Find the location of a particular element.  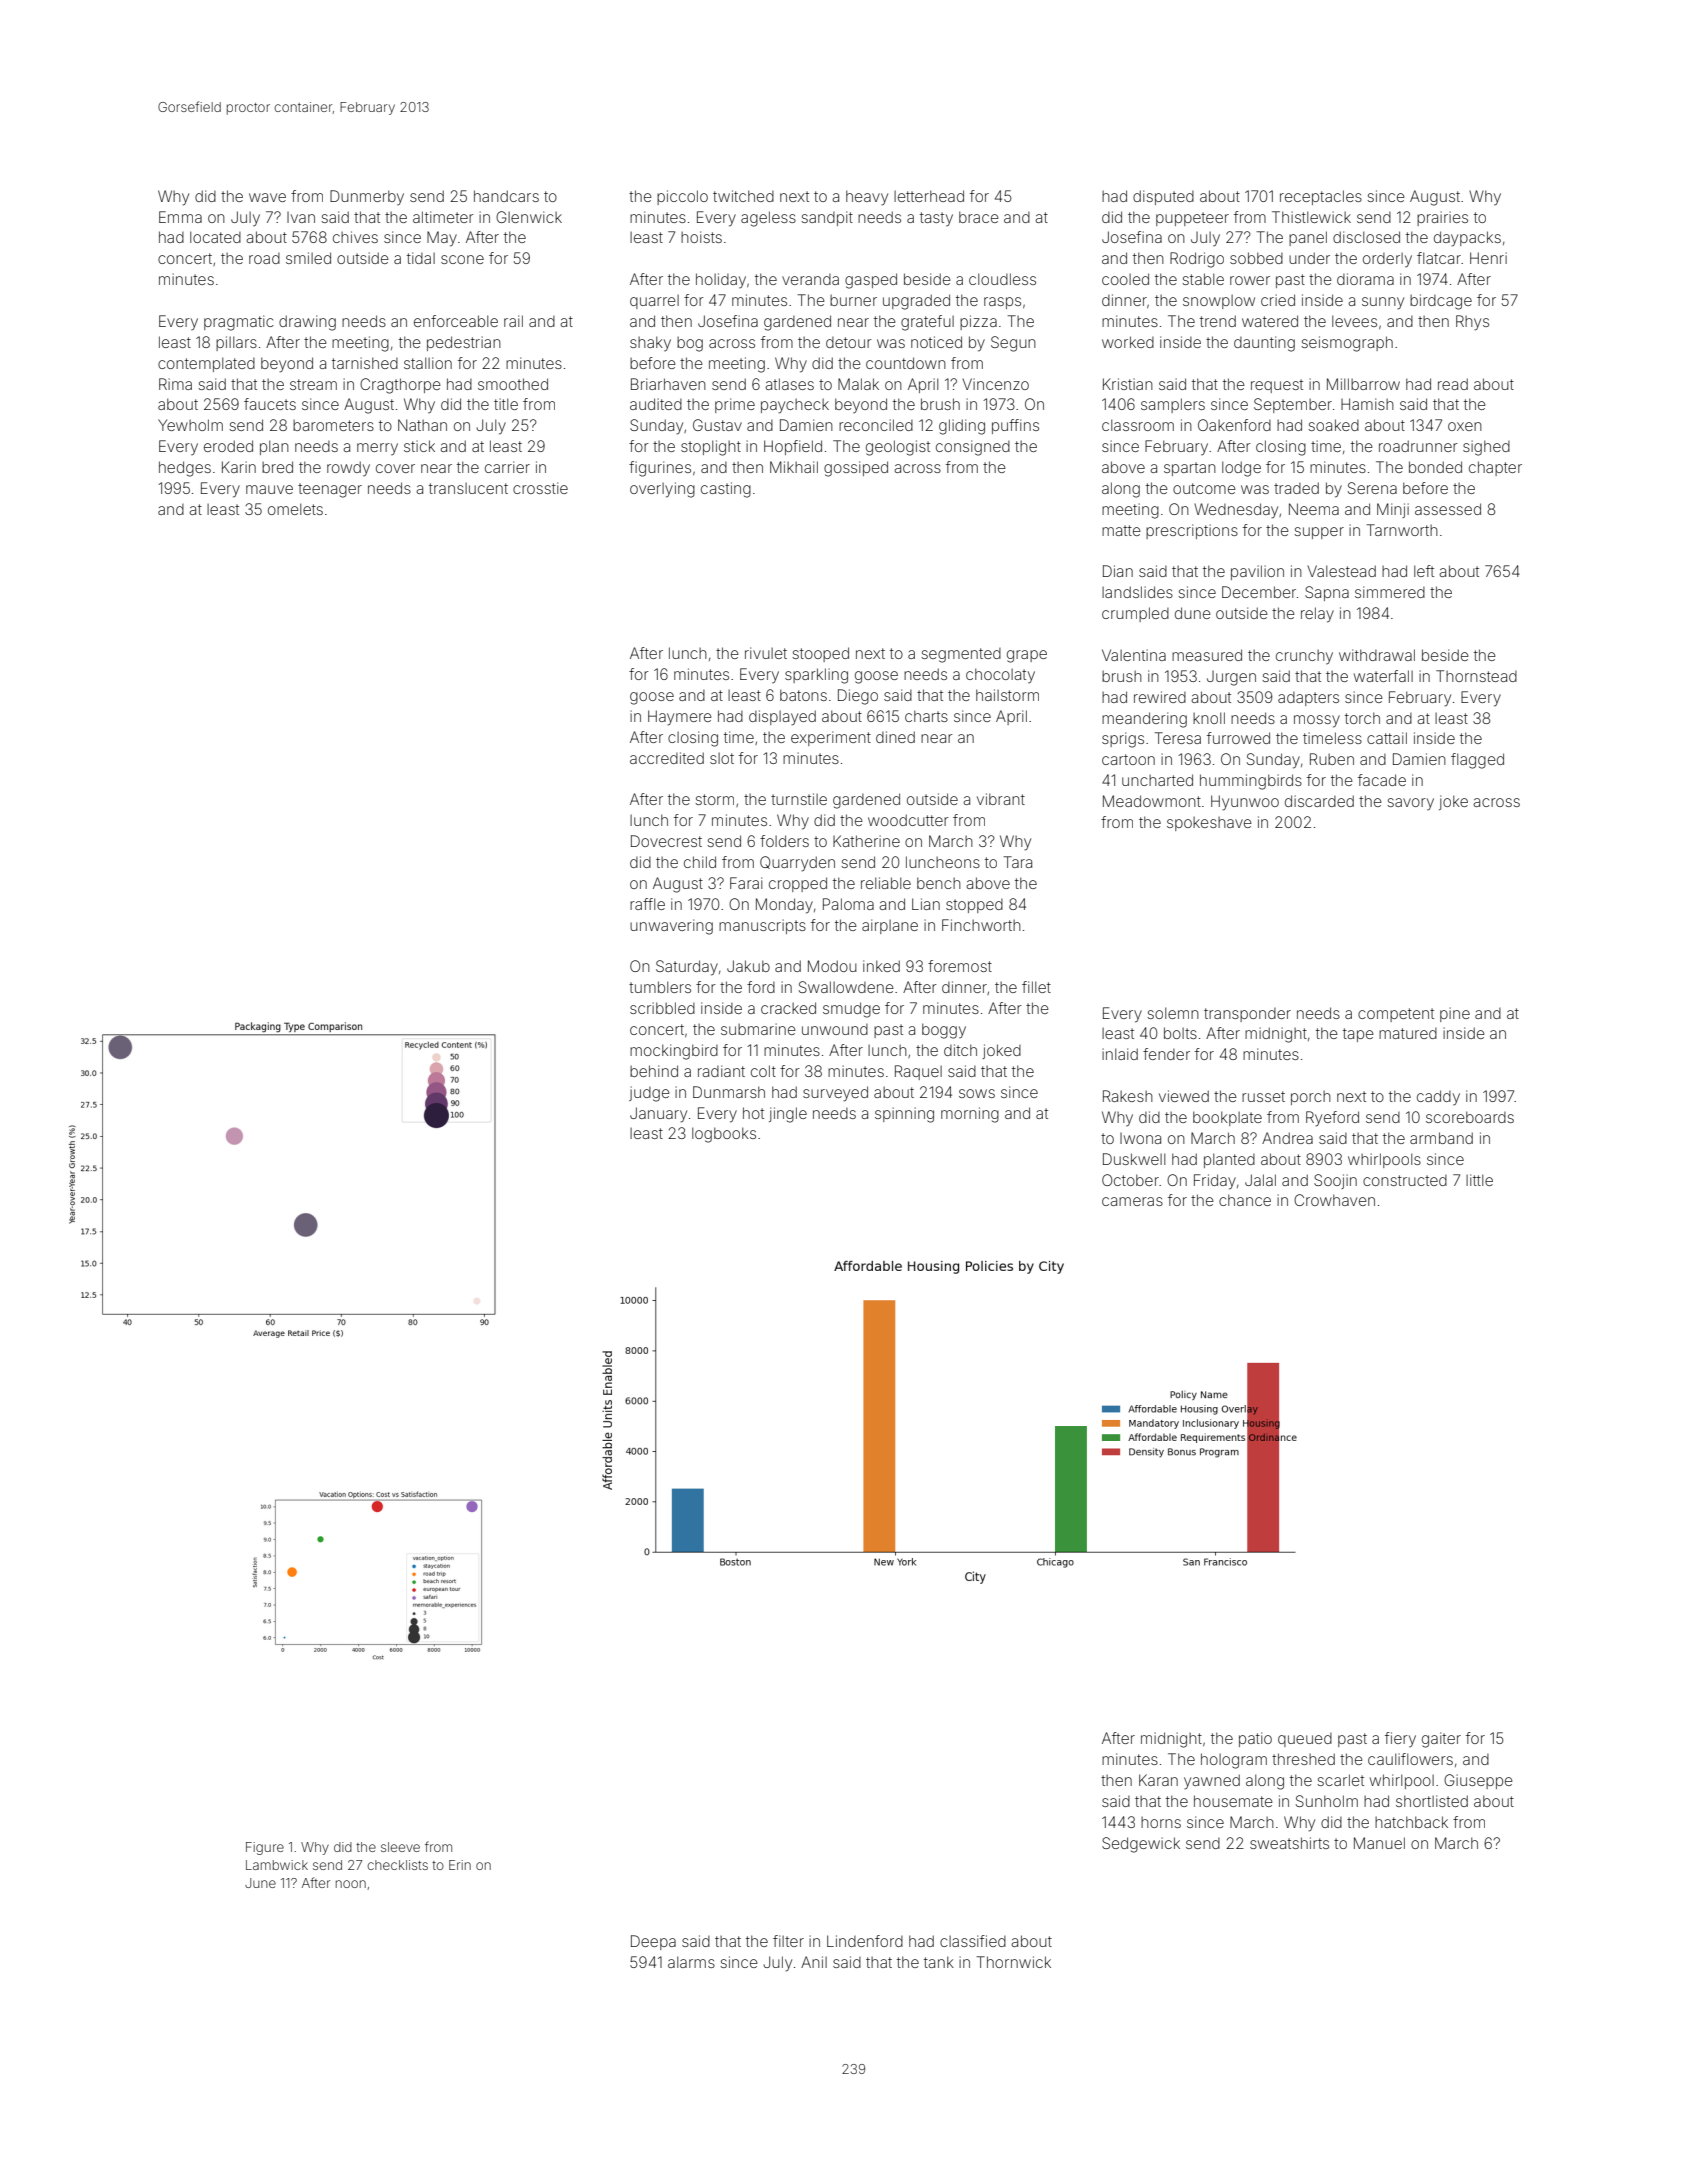

Jalal is located at coordinates (1260, 1180).
